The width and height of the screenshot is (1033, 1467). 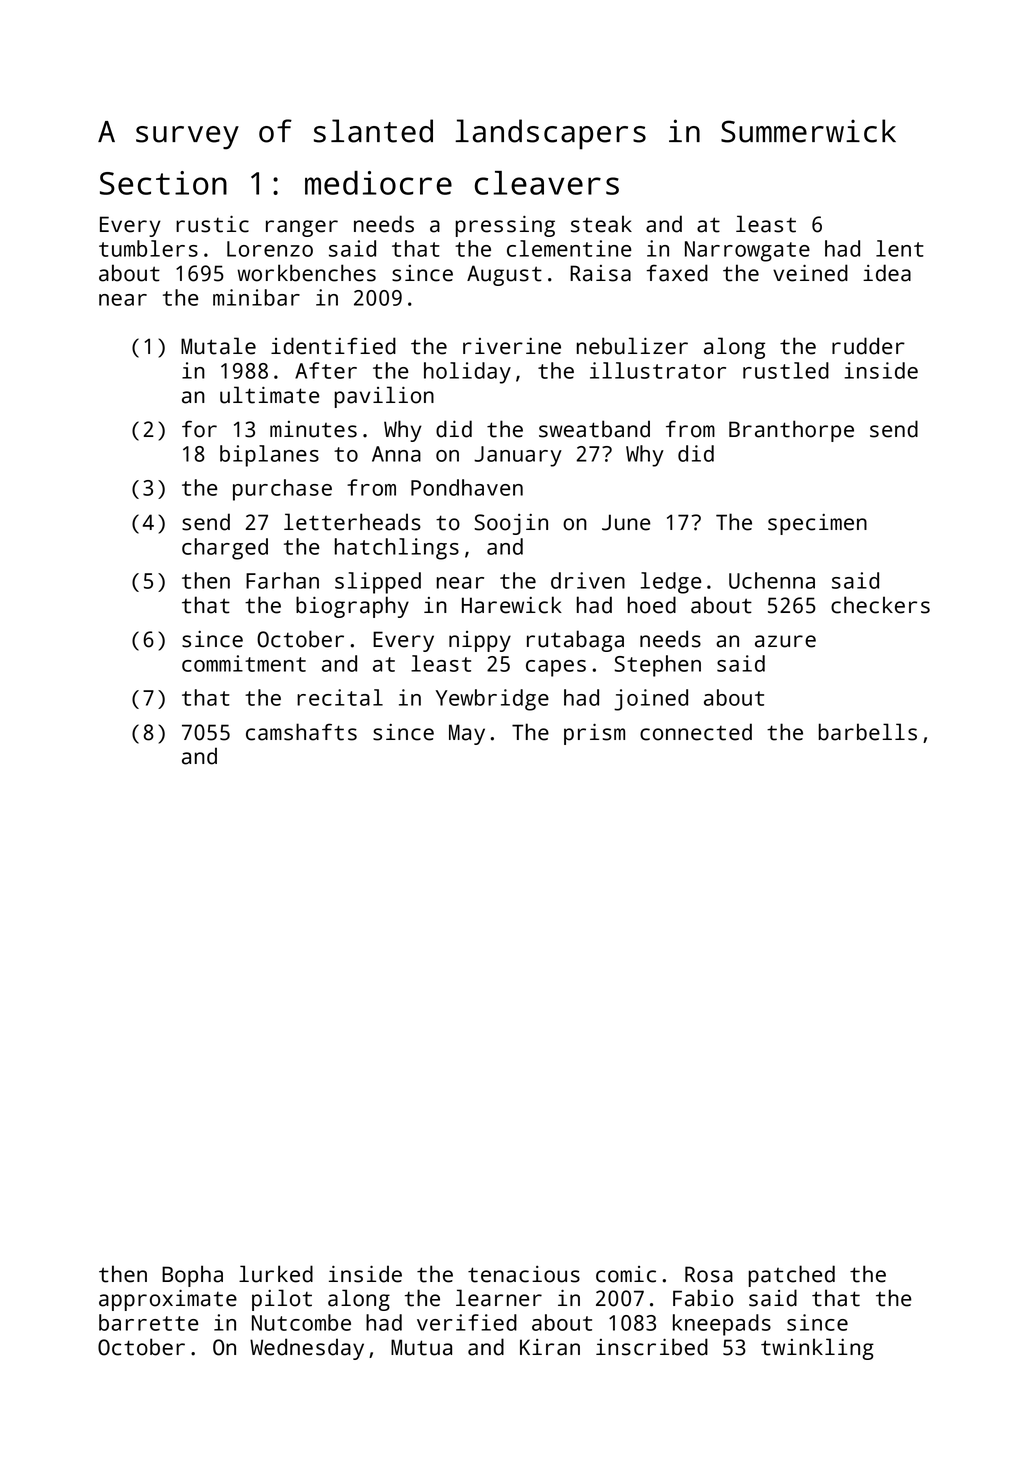 I want to click on Wednesday, so click(x=307, y=1349).
